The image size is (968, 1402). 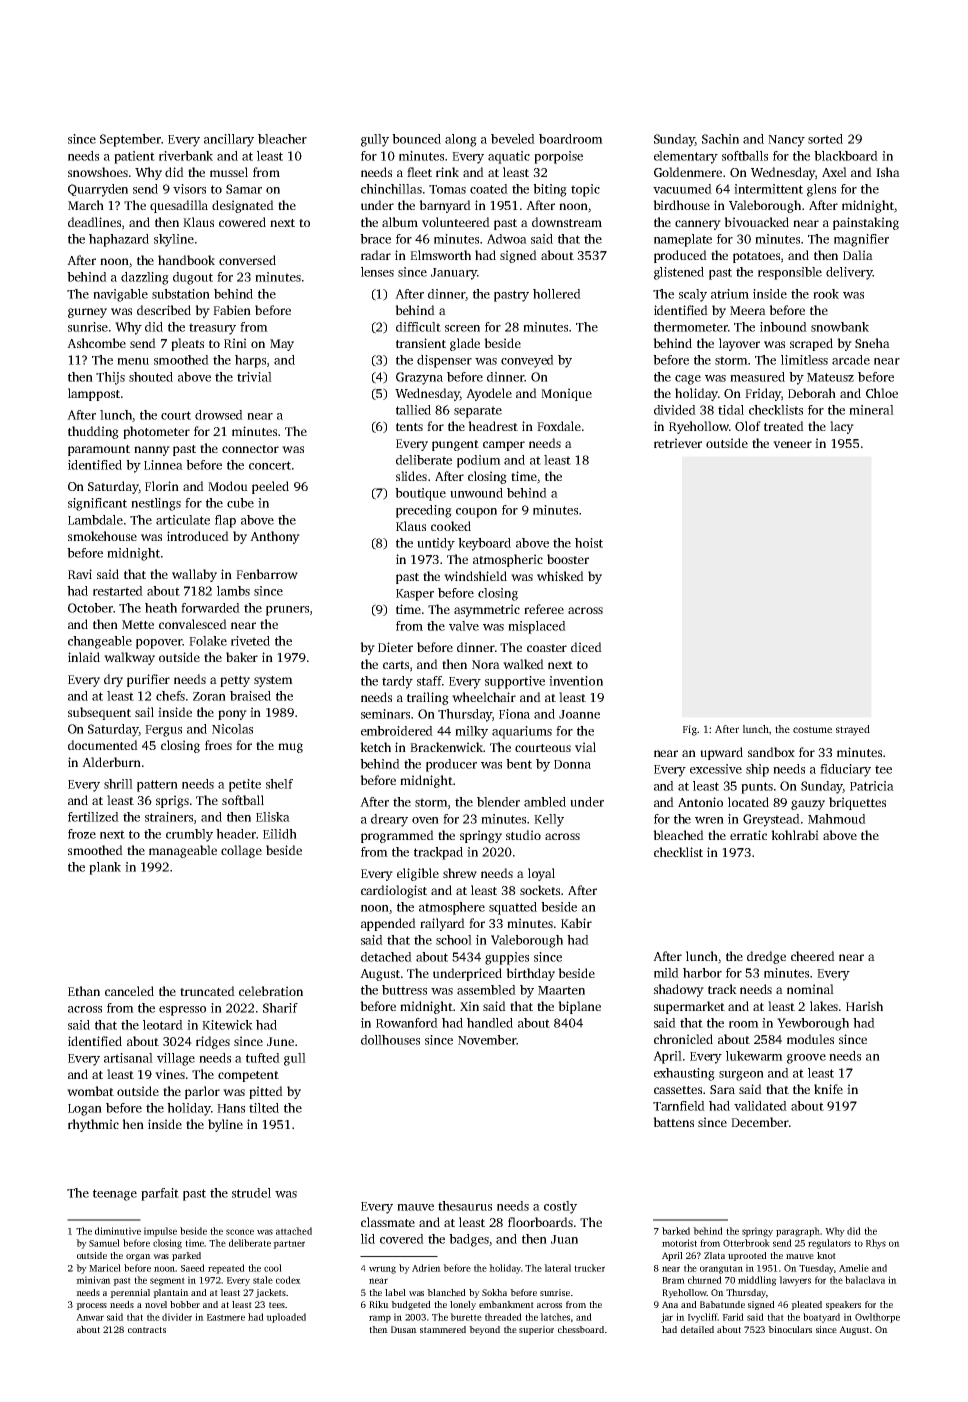 I want to click on uprooted, so click(x=747, y=1256).
